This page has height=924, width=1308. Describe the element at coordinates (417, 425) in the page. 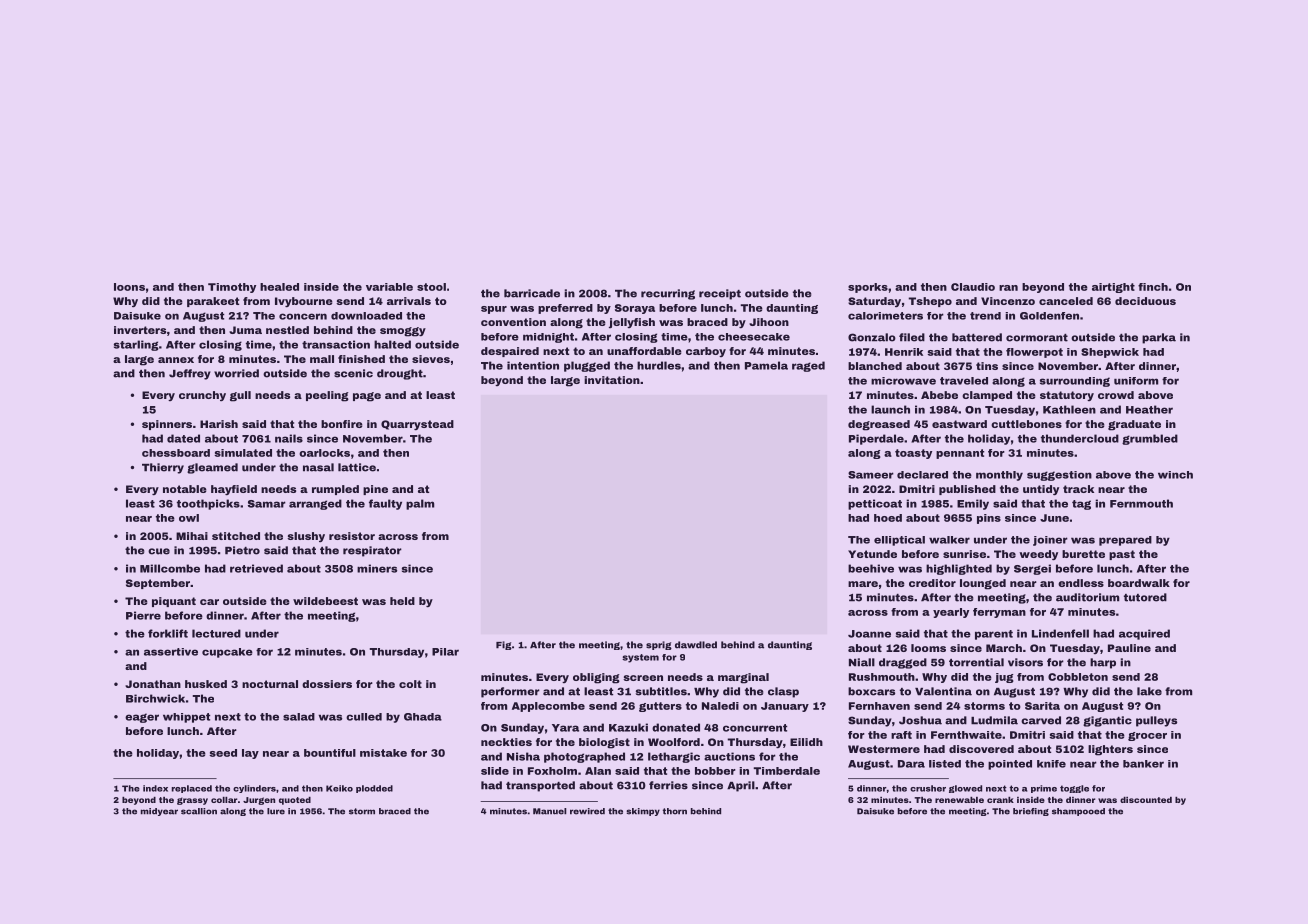

I see `Quarrystead` at that location.
